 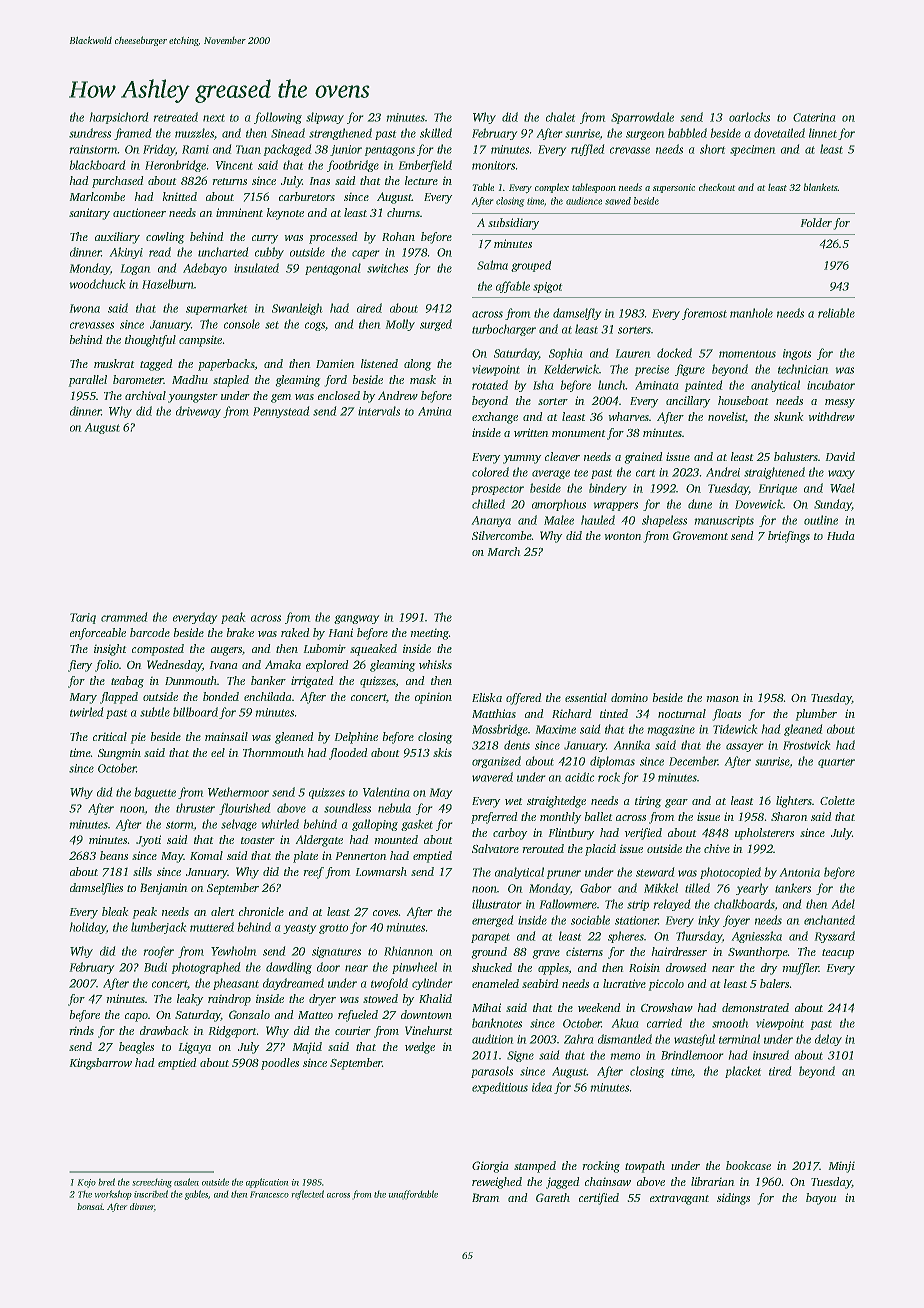 I want to click on mason, so click(x=723, y=699).
